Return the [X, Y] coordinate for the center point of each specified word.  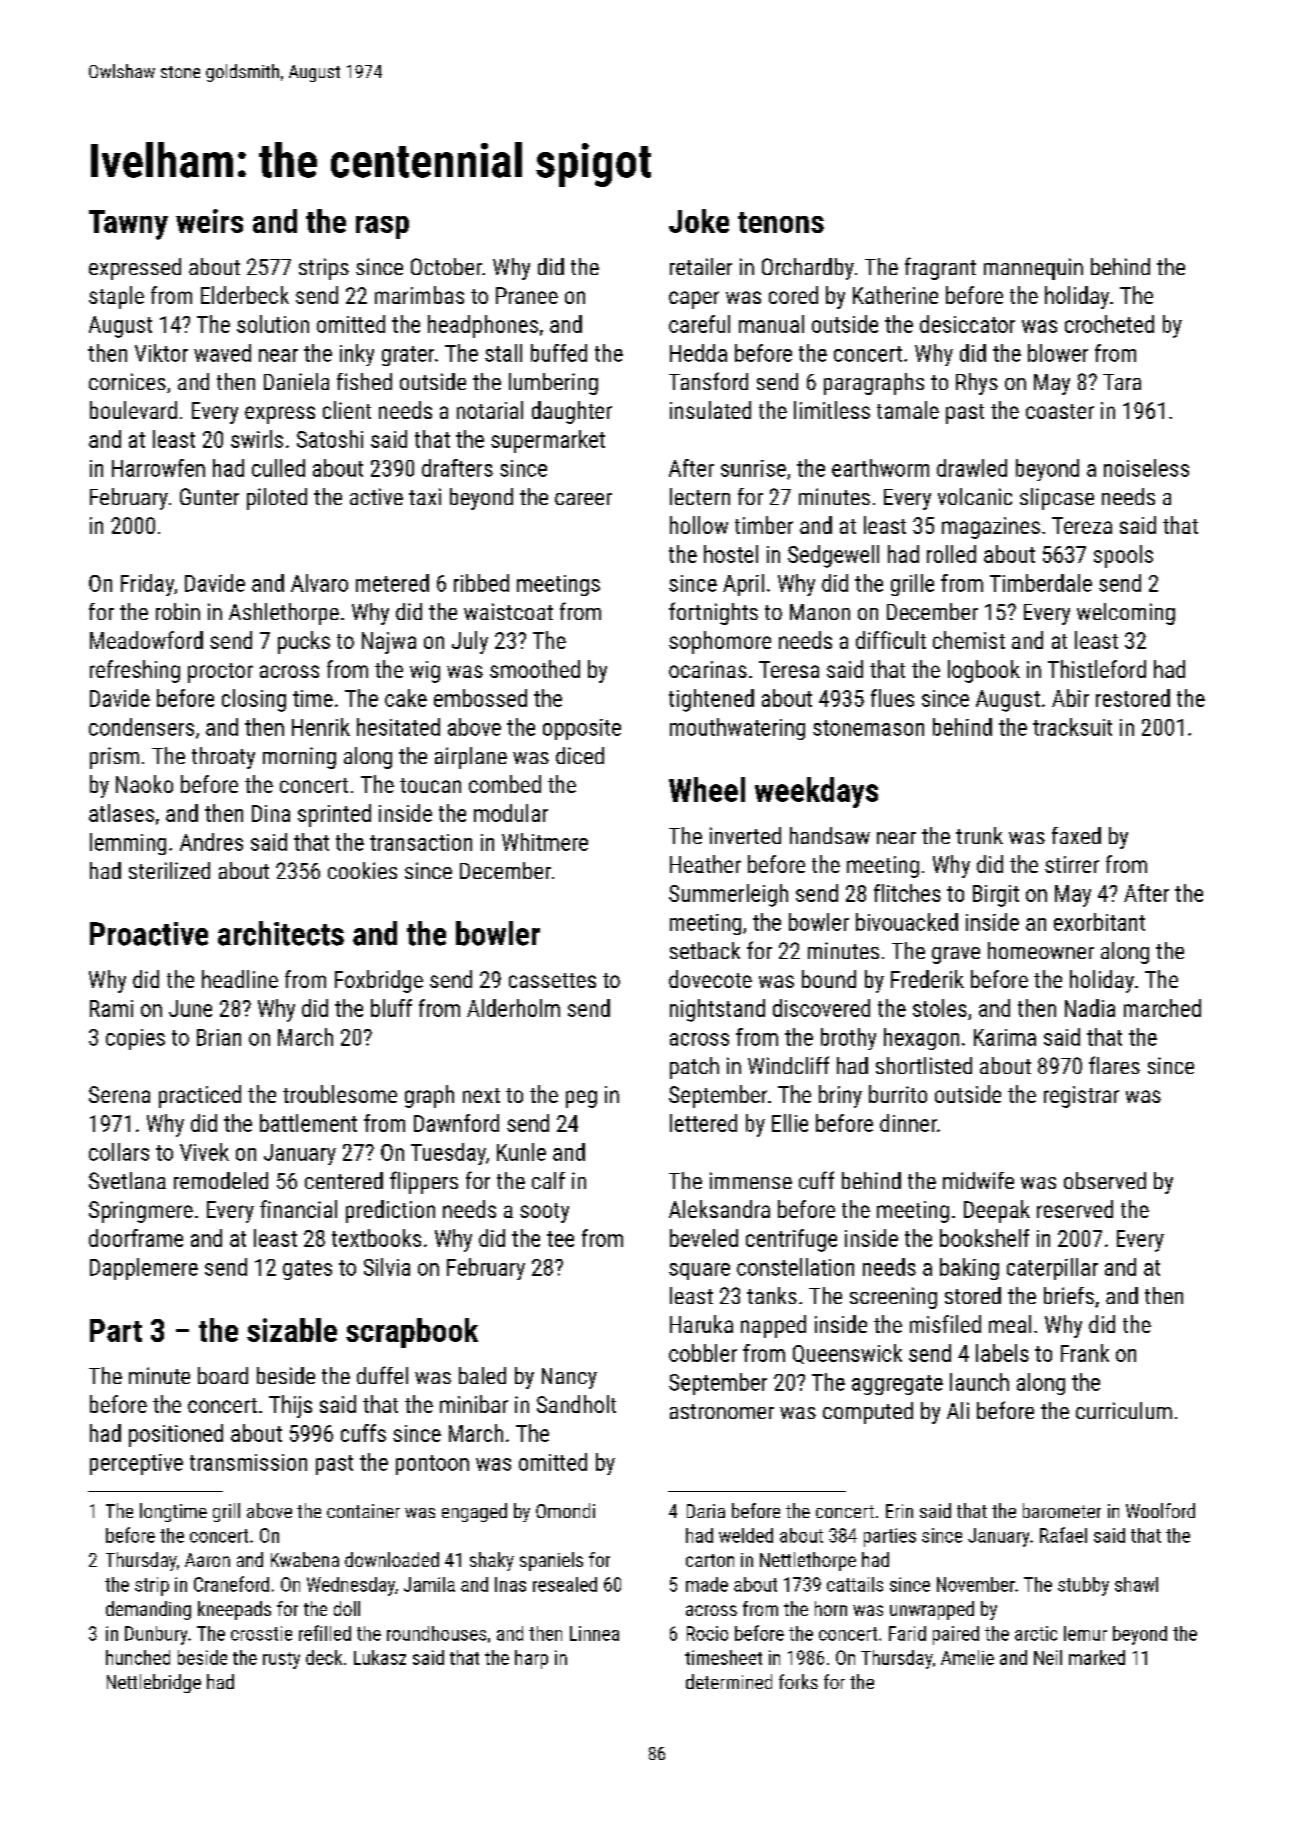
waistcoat [508, 611]
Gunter [209, 496]
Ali [958, 1410]
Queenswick [847, 1354]
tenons [781, 222]
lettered [703, 1123]
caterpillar [1052, 1269]
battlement [308, 1123]
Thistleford [1097, 669]
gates [307, 1270]
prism [114, 758]
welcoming [1126, 614]
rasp [382, 227]
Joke [699, 221]
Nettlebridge [154, 1683]
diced [580, 755]
